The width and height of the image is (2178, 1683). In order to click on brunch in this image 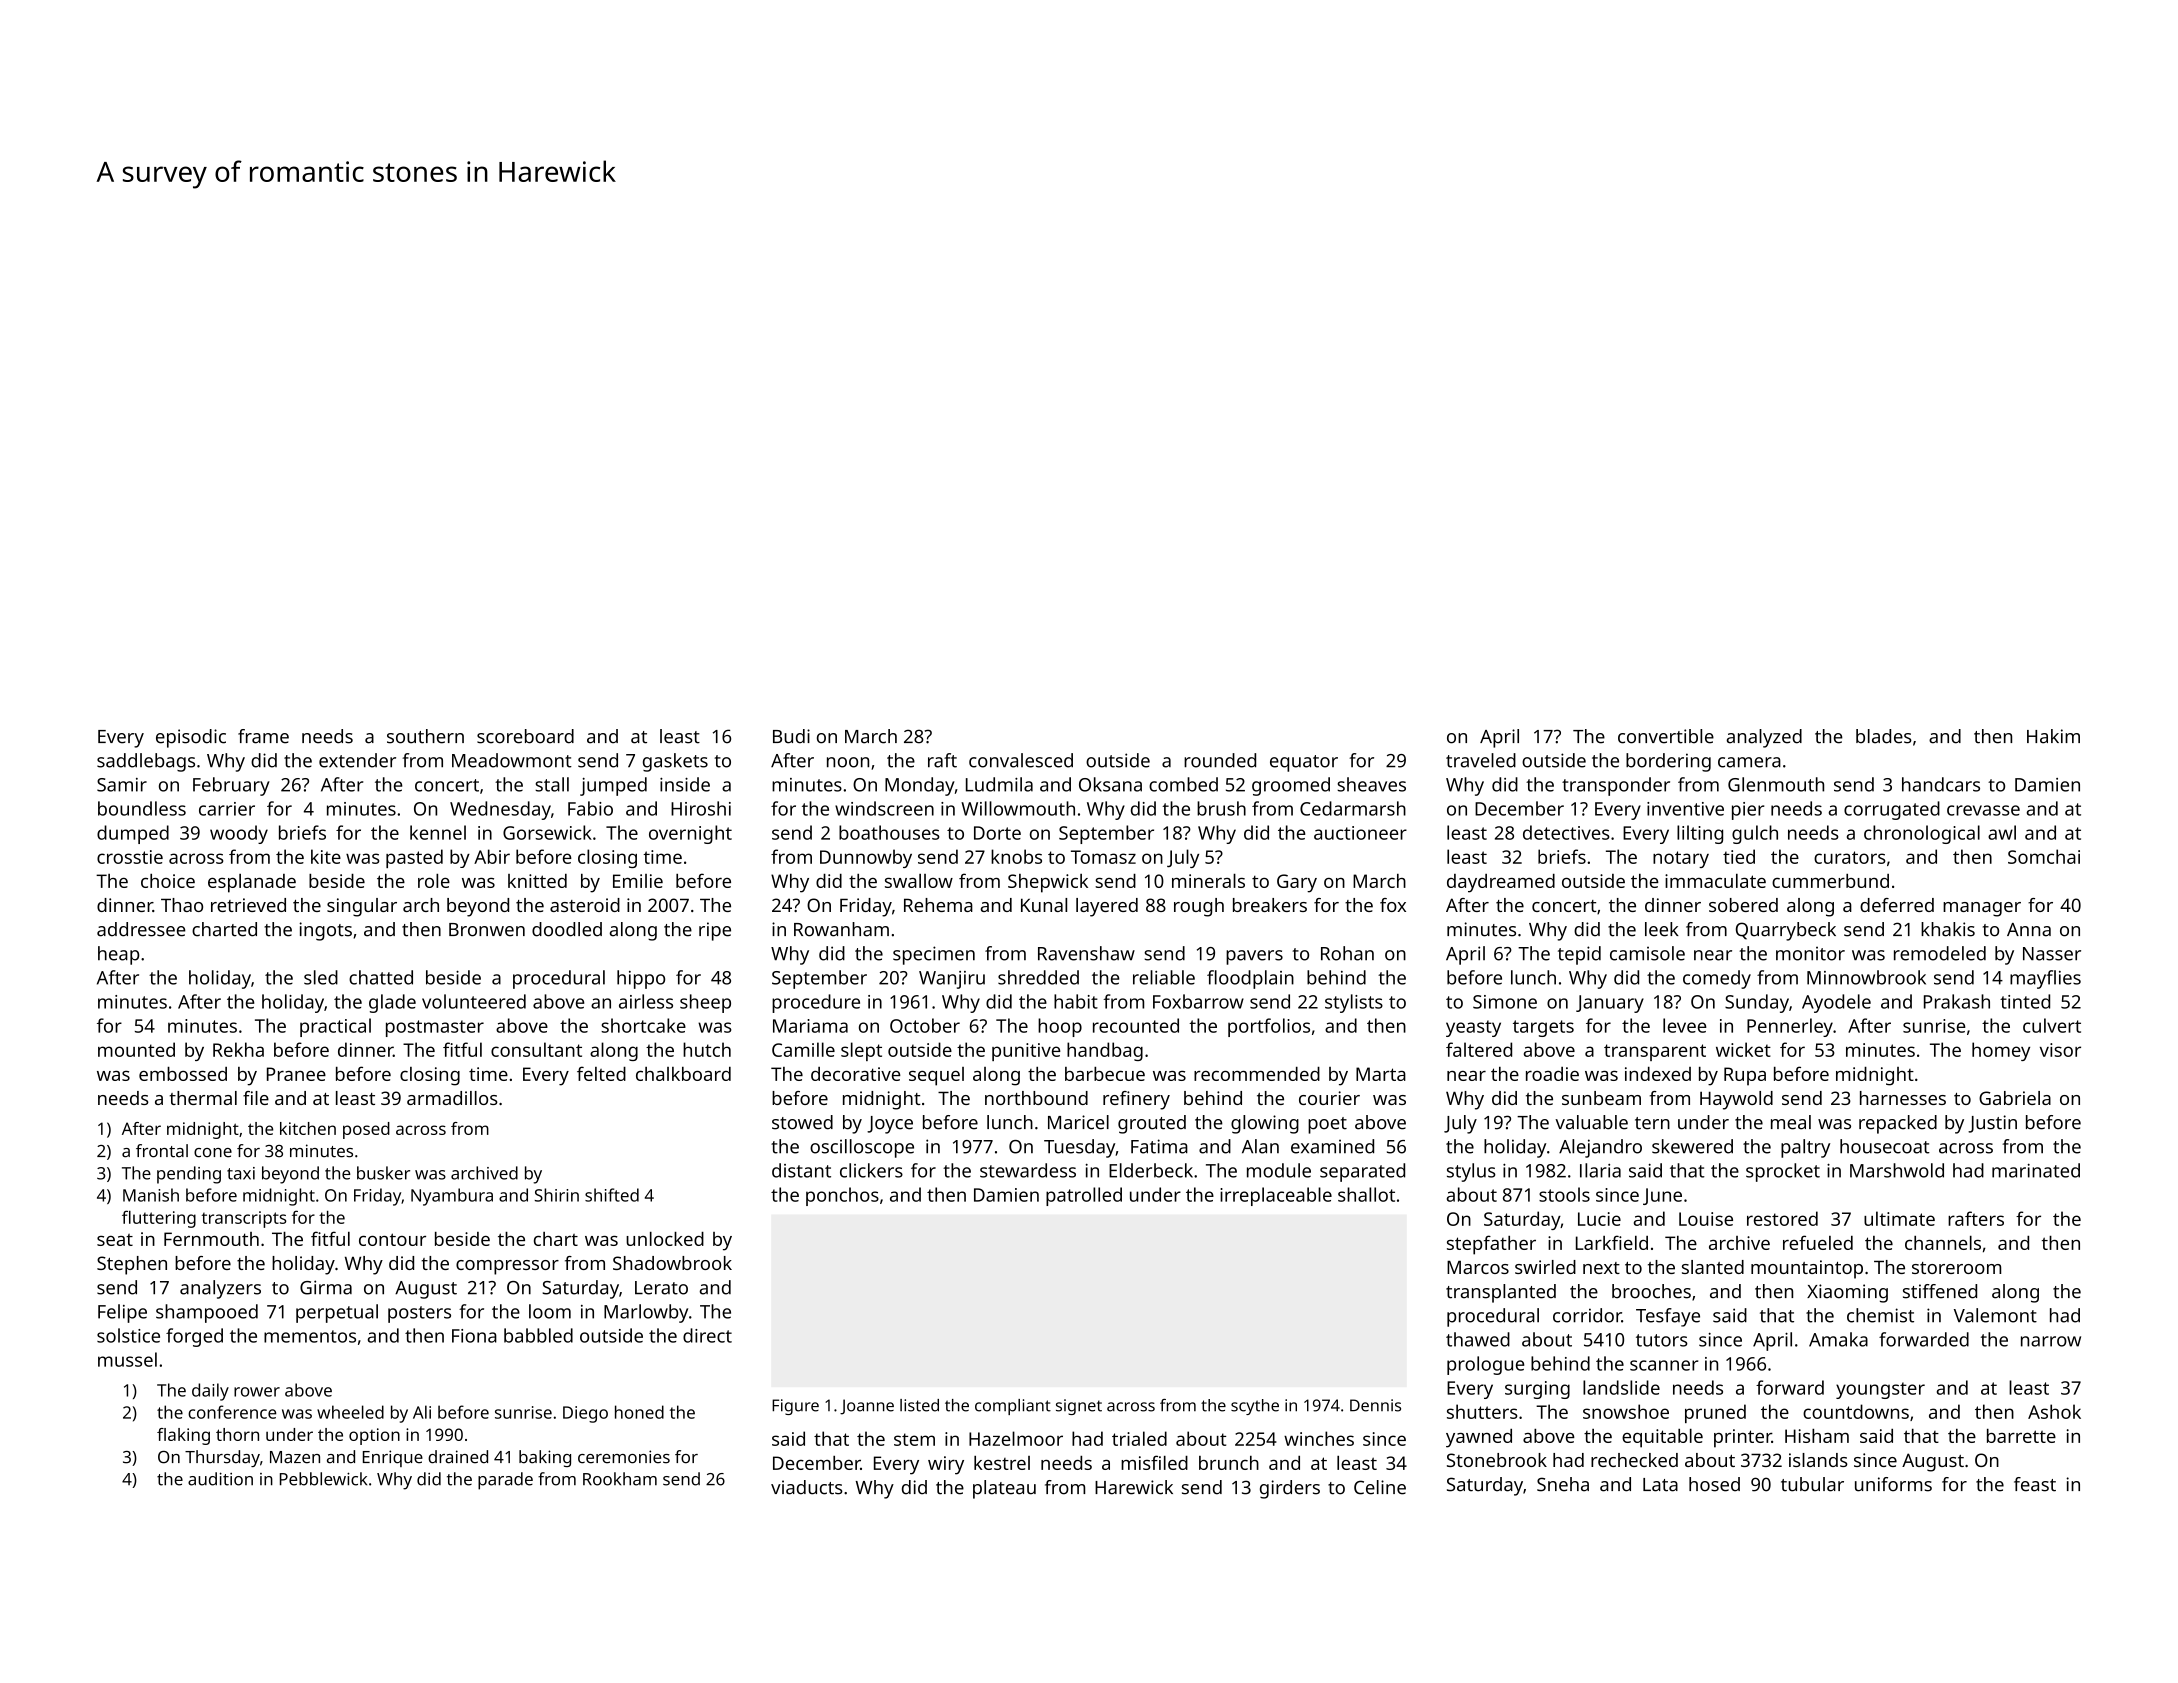, I will do `click(1229, 1463)`.
